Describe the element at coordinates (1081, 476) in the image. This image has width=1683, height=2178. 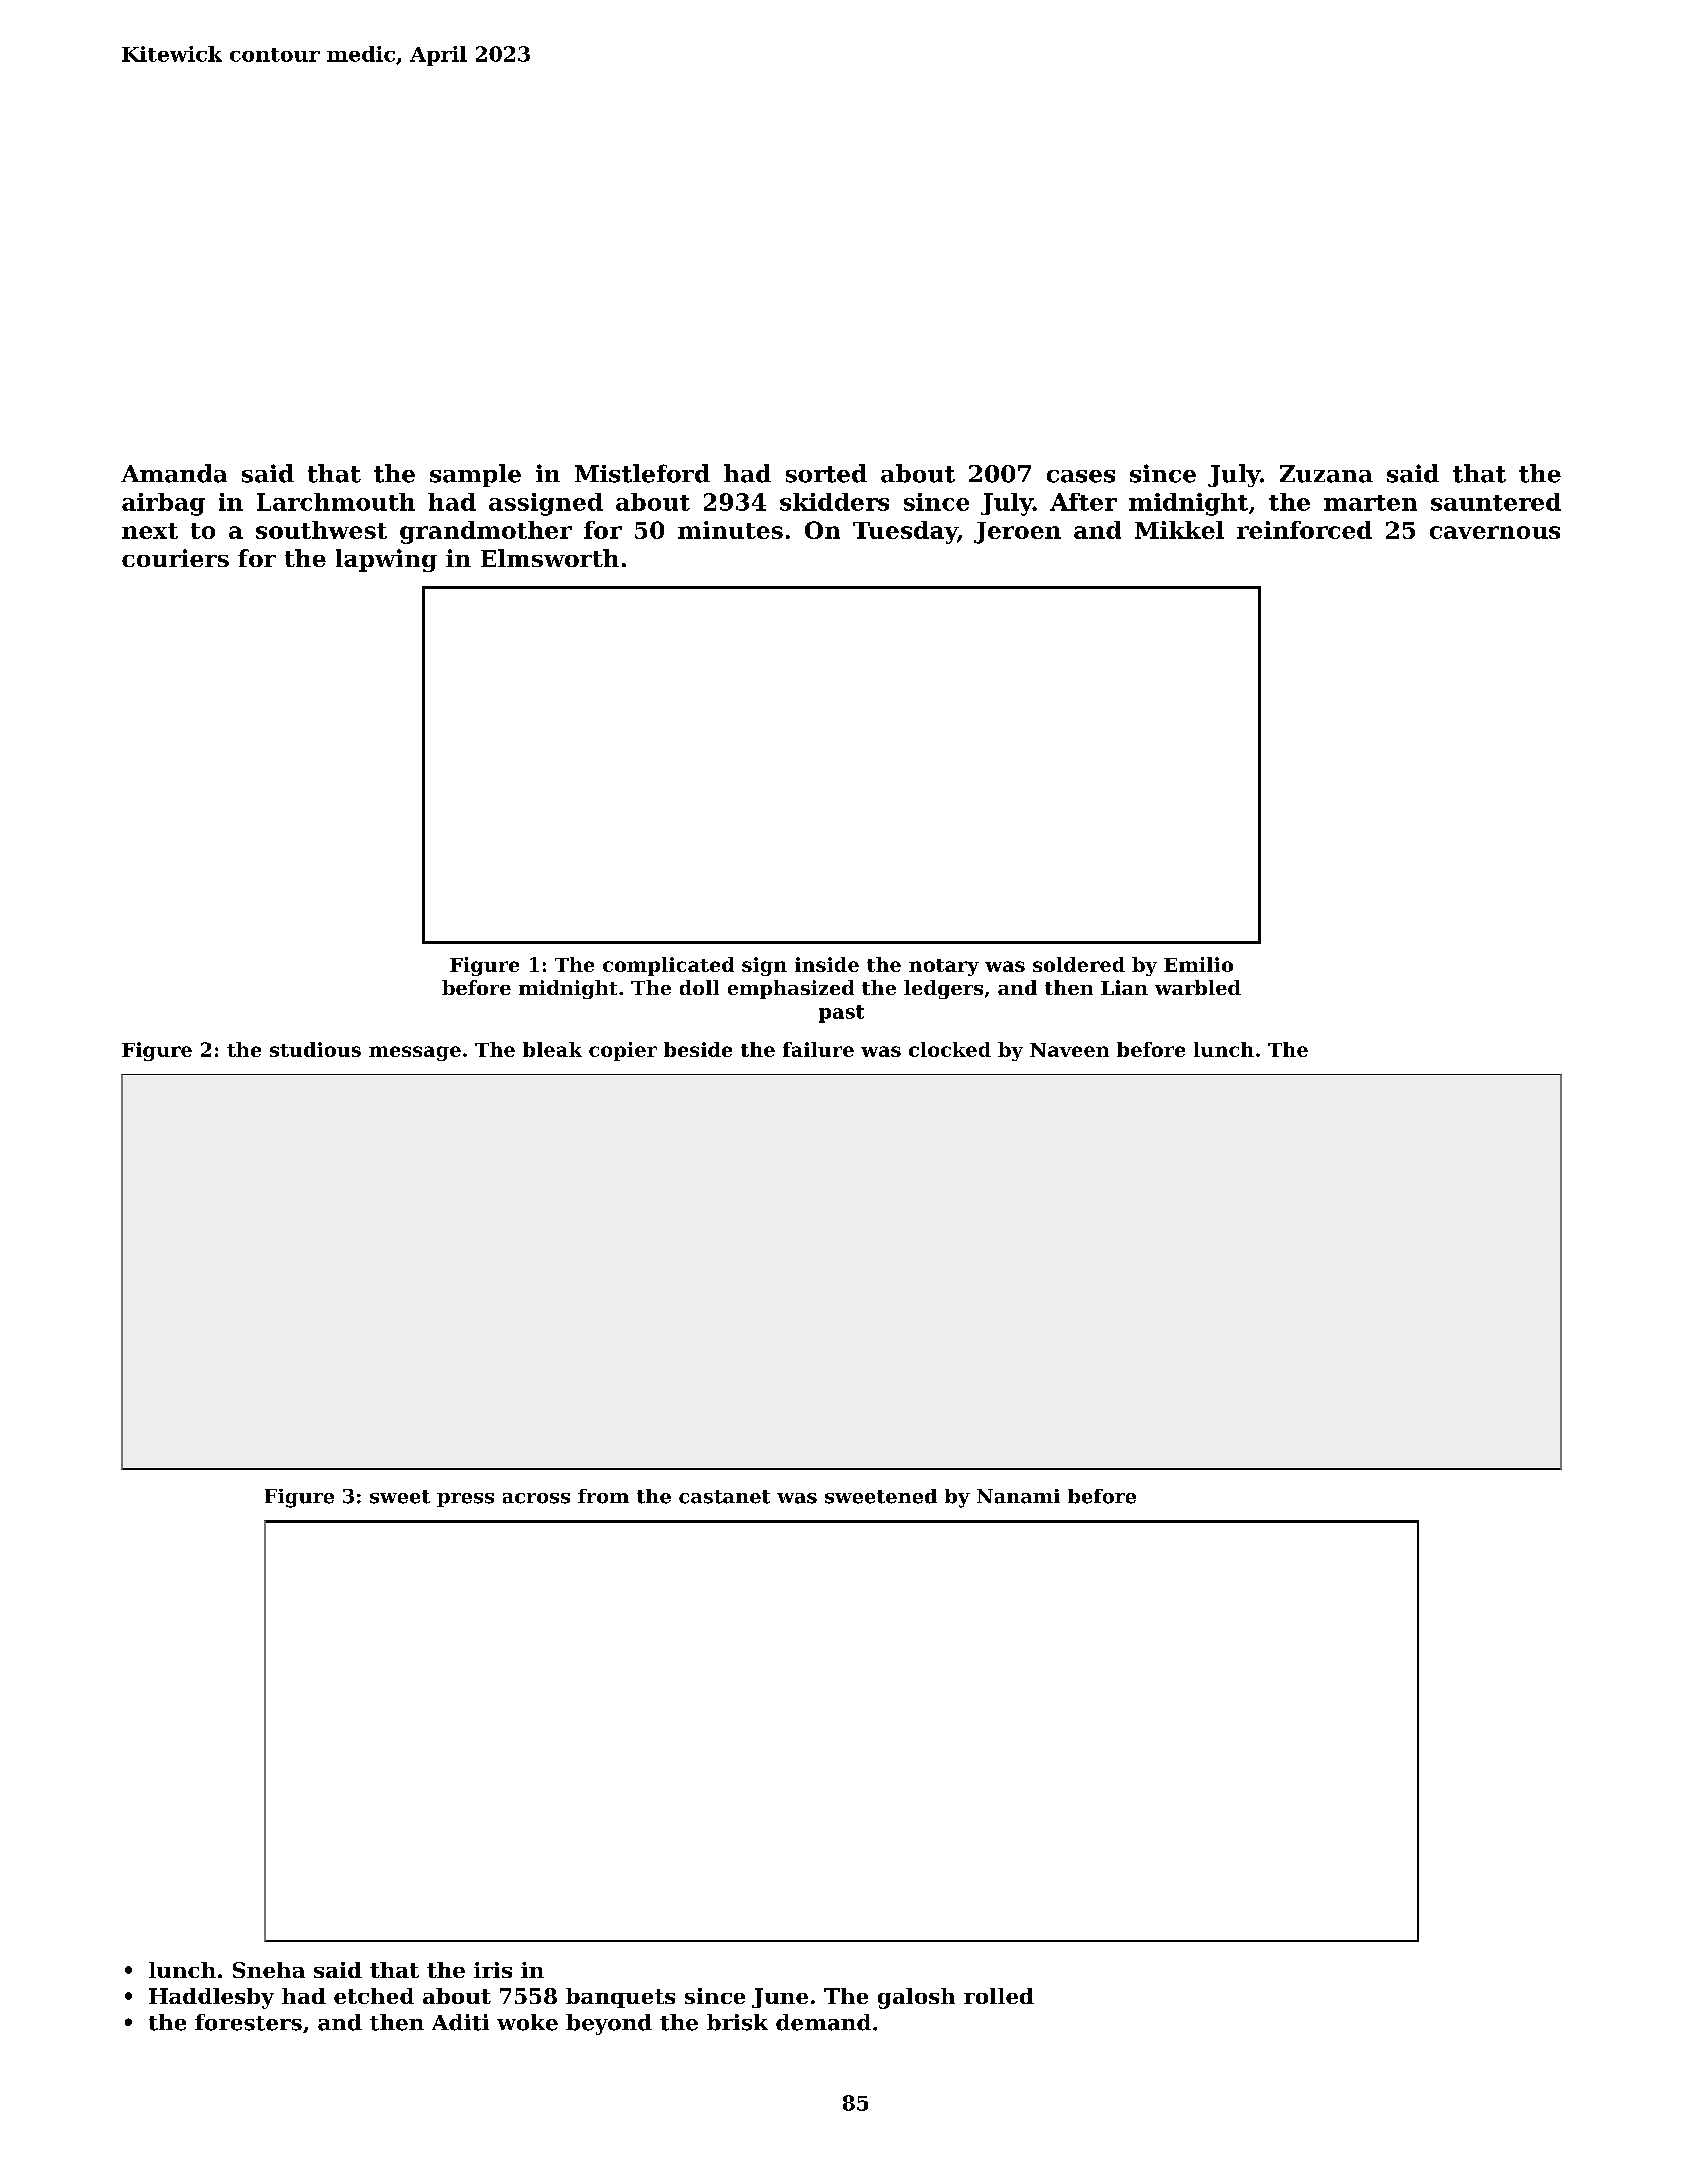
I see `cases` at that location.
